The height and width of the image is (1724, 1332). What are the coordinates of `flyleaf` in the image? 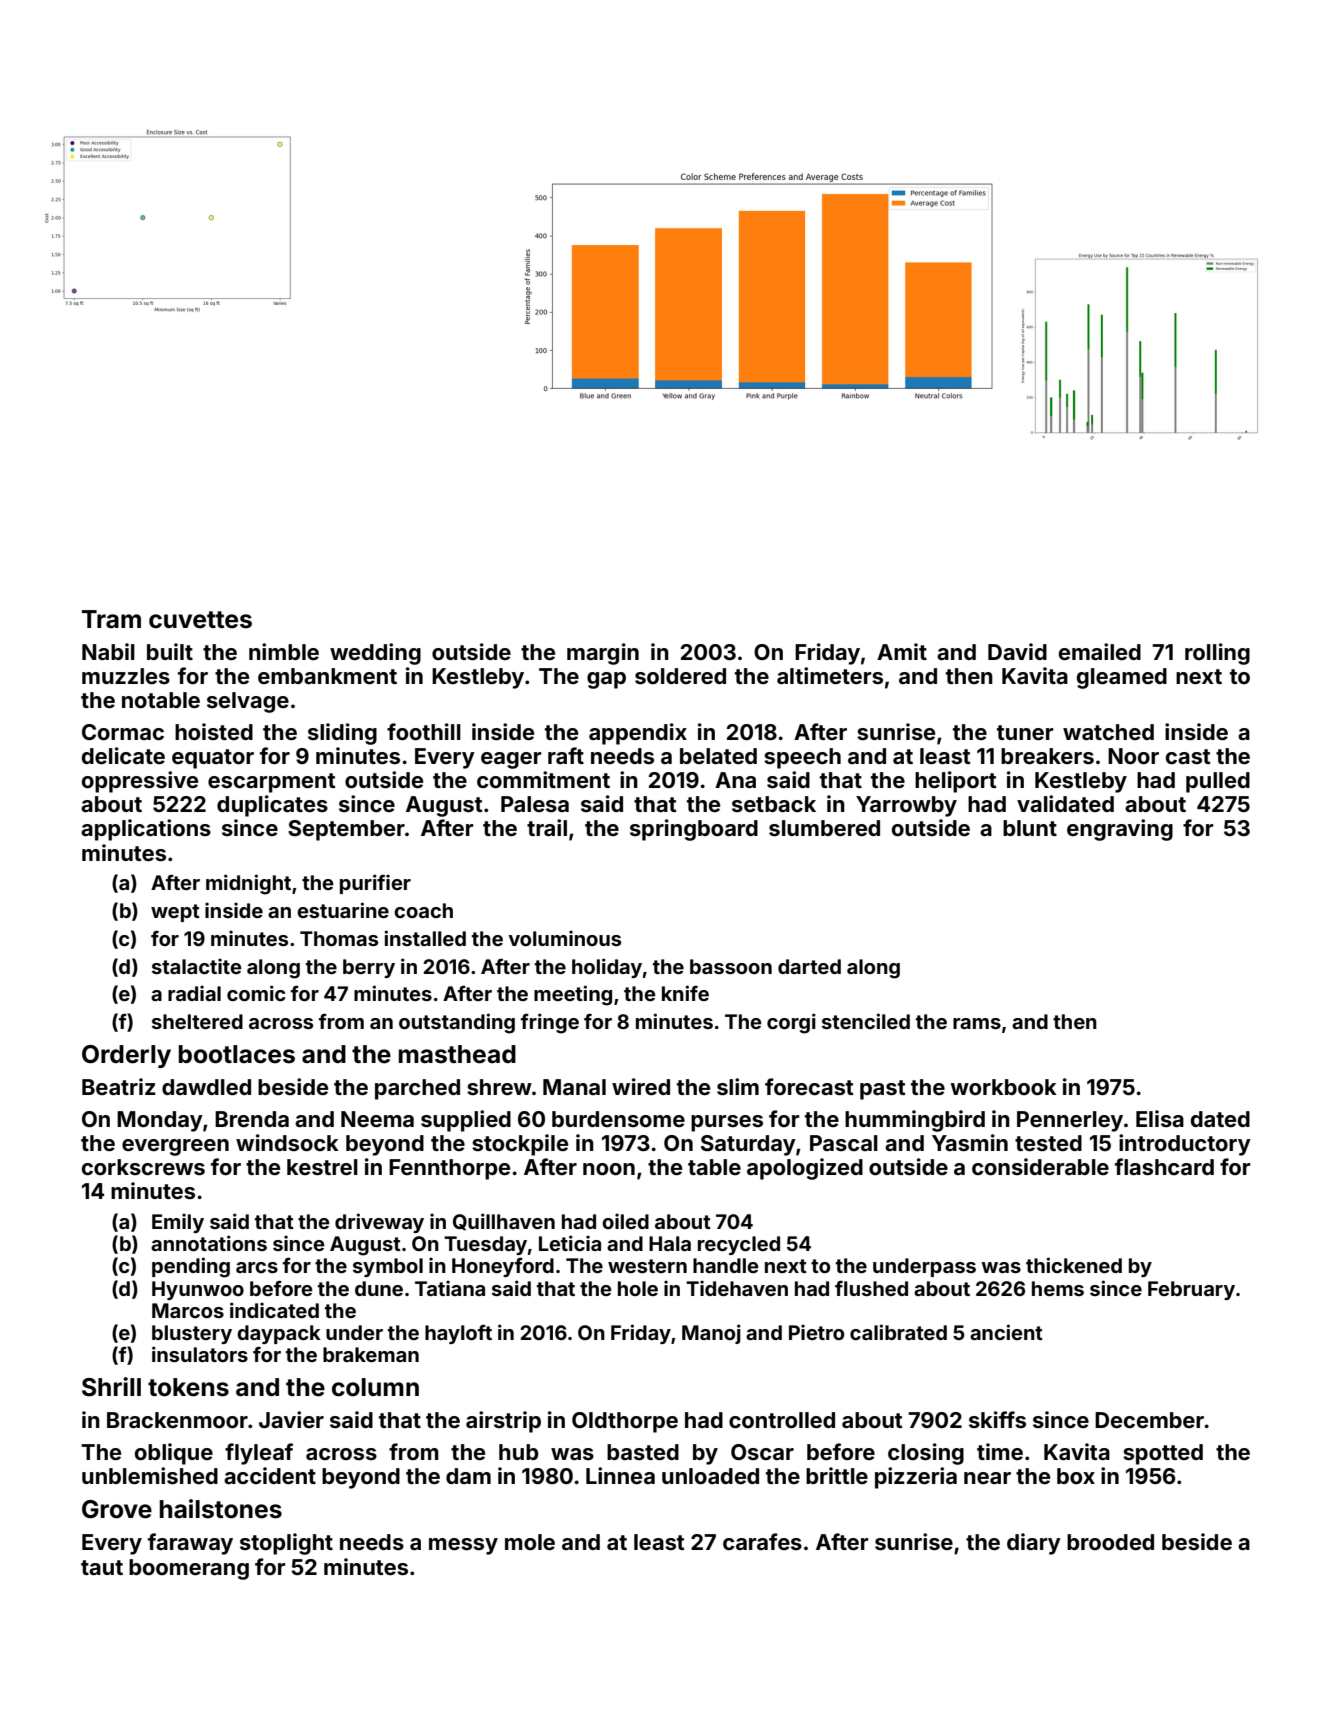 It's located at (259, 1454).
